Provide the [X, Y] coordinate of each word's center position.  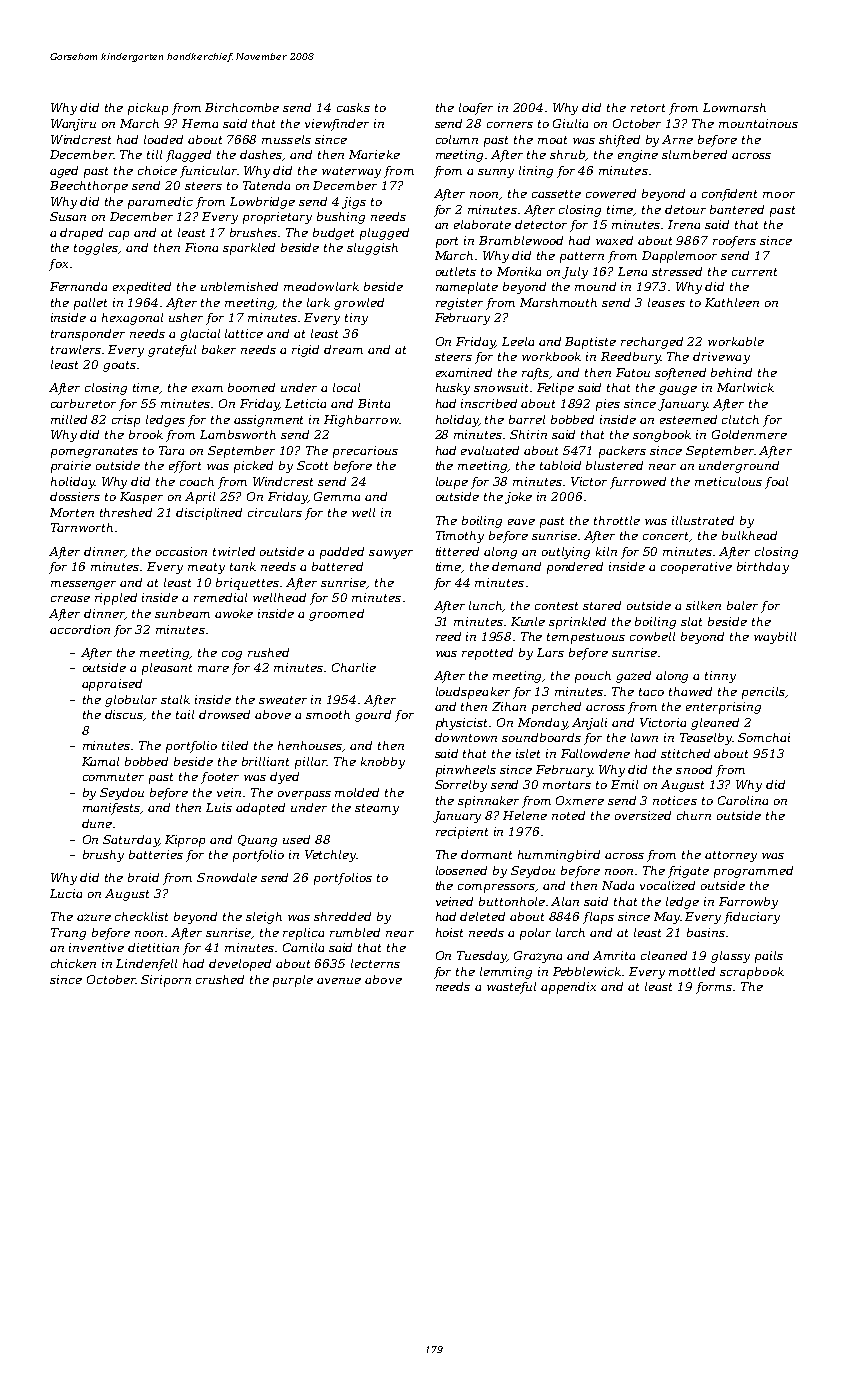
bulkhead [749, 535]
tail [185, 714]
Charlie [354, 667]
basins [706, 932]
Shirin [528, 434]
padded [342, 553]
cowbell [652, 636]
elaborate [482, 224]
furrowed [638, 483]
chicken [73, 963]
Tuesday [482, 957]
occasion [181, 551]
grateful [172, 351]
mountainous [758, 123]
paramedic [160, 203]
